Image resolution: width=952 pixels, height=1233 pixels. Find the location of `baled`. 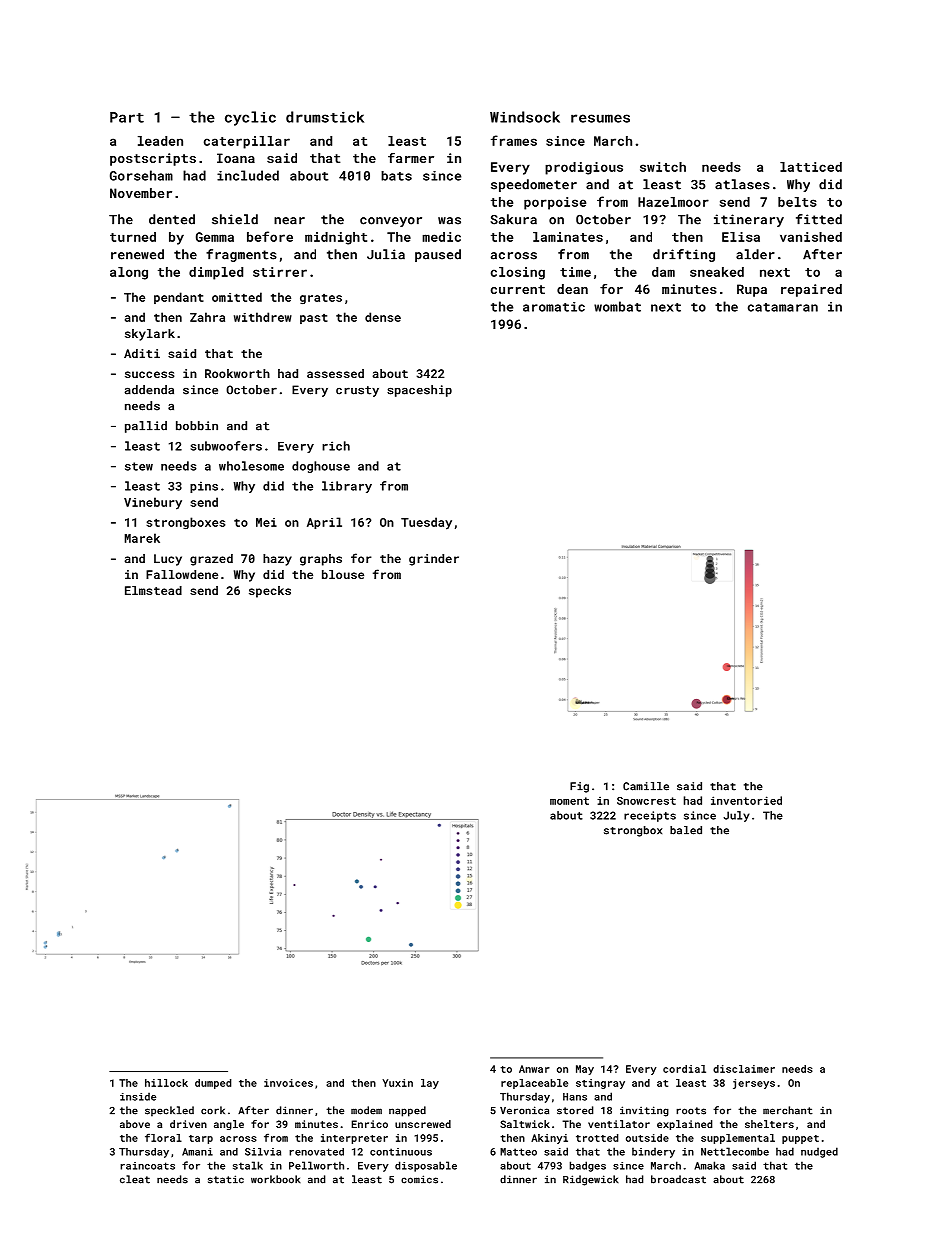

baled is located at coordinates (686, 830).
